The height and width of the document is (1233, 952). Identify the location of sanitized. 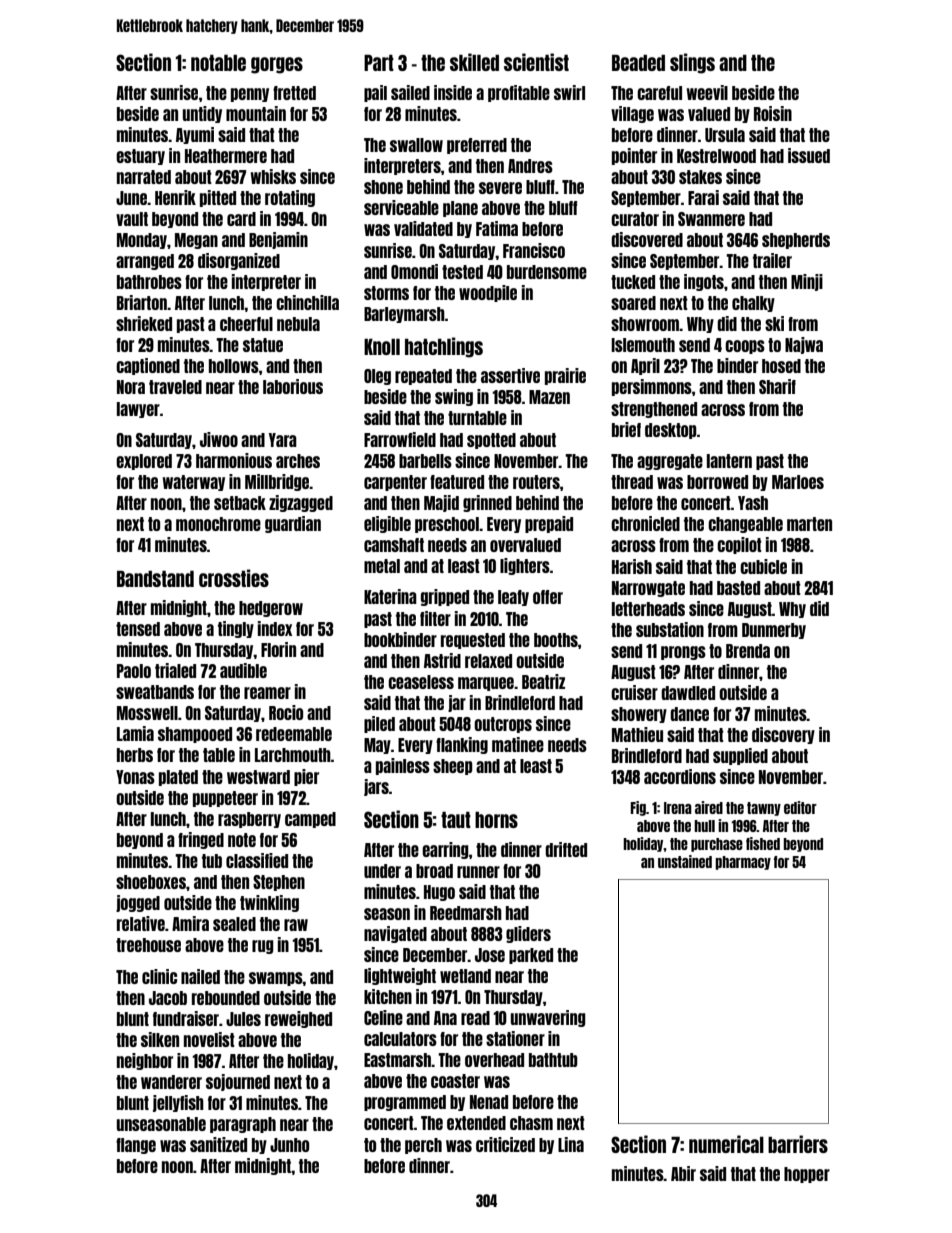
(218, 1144).
